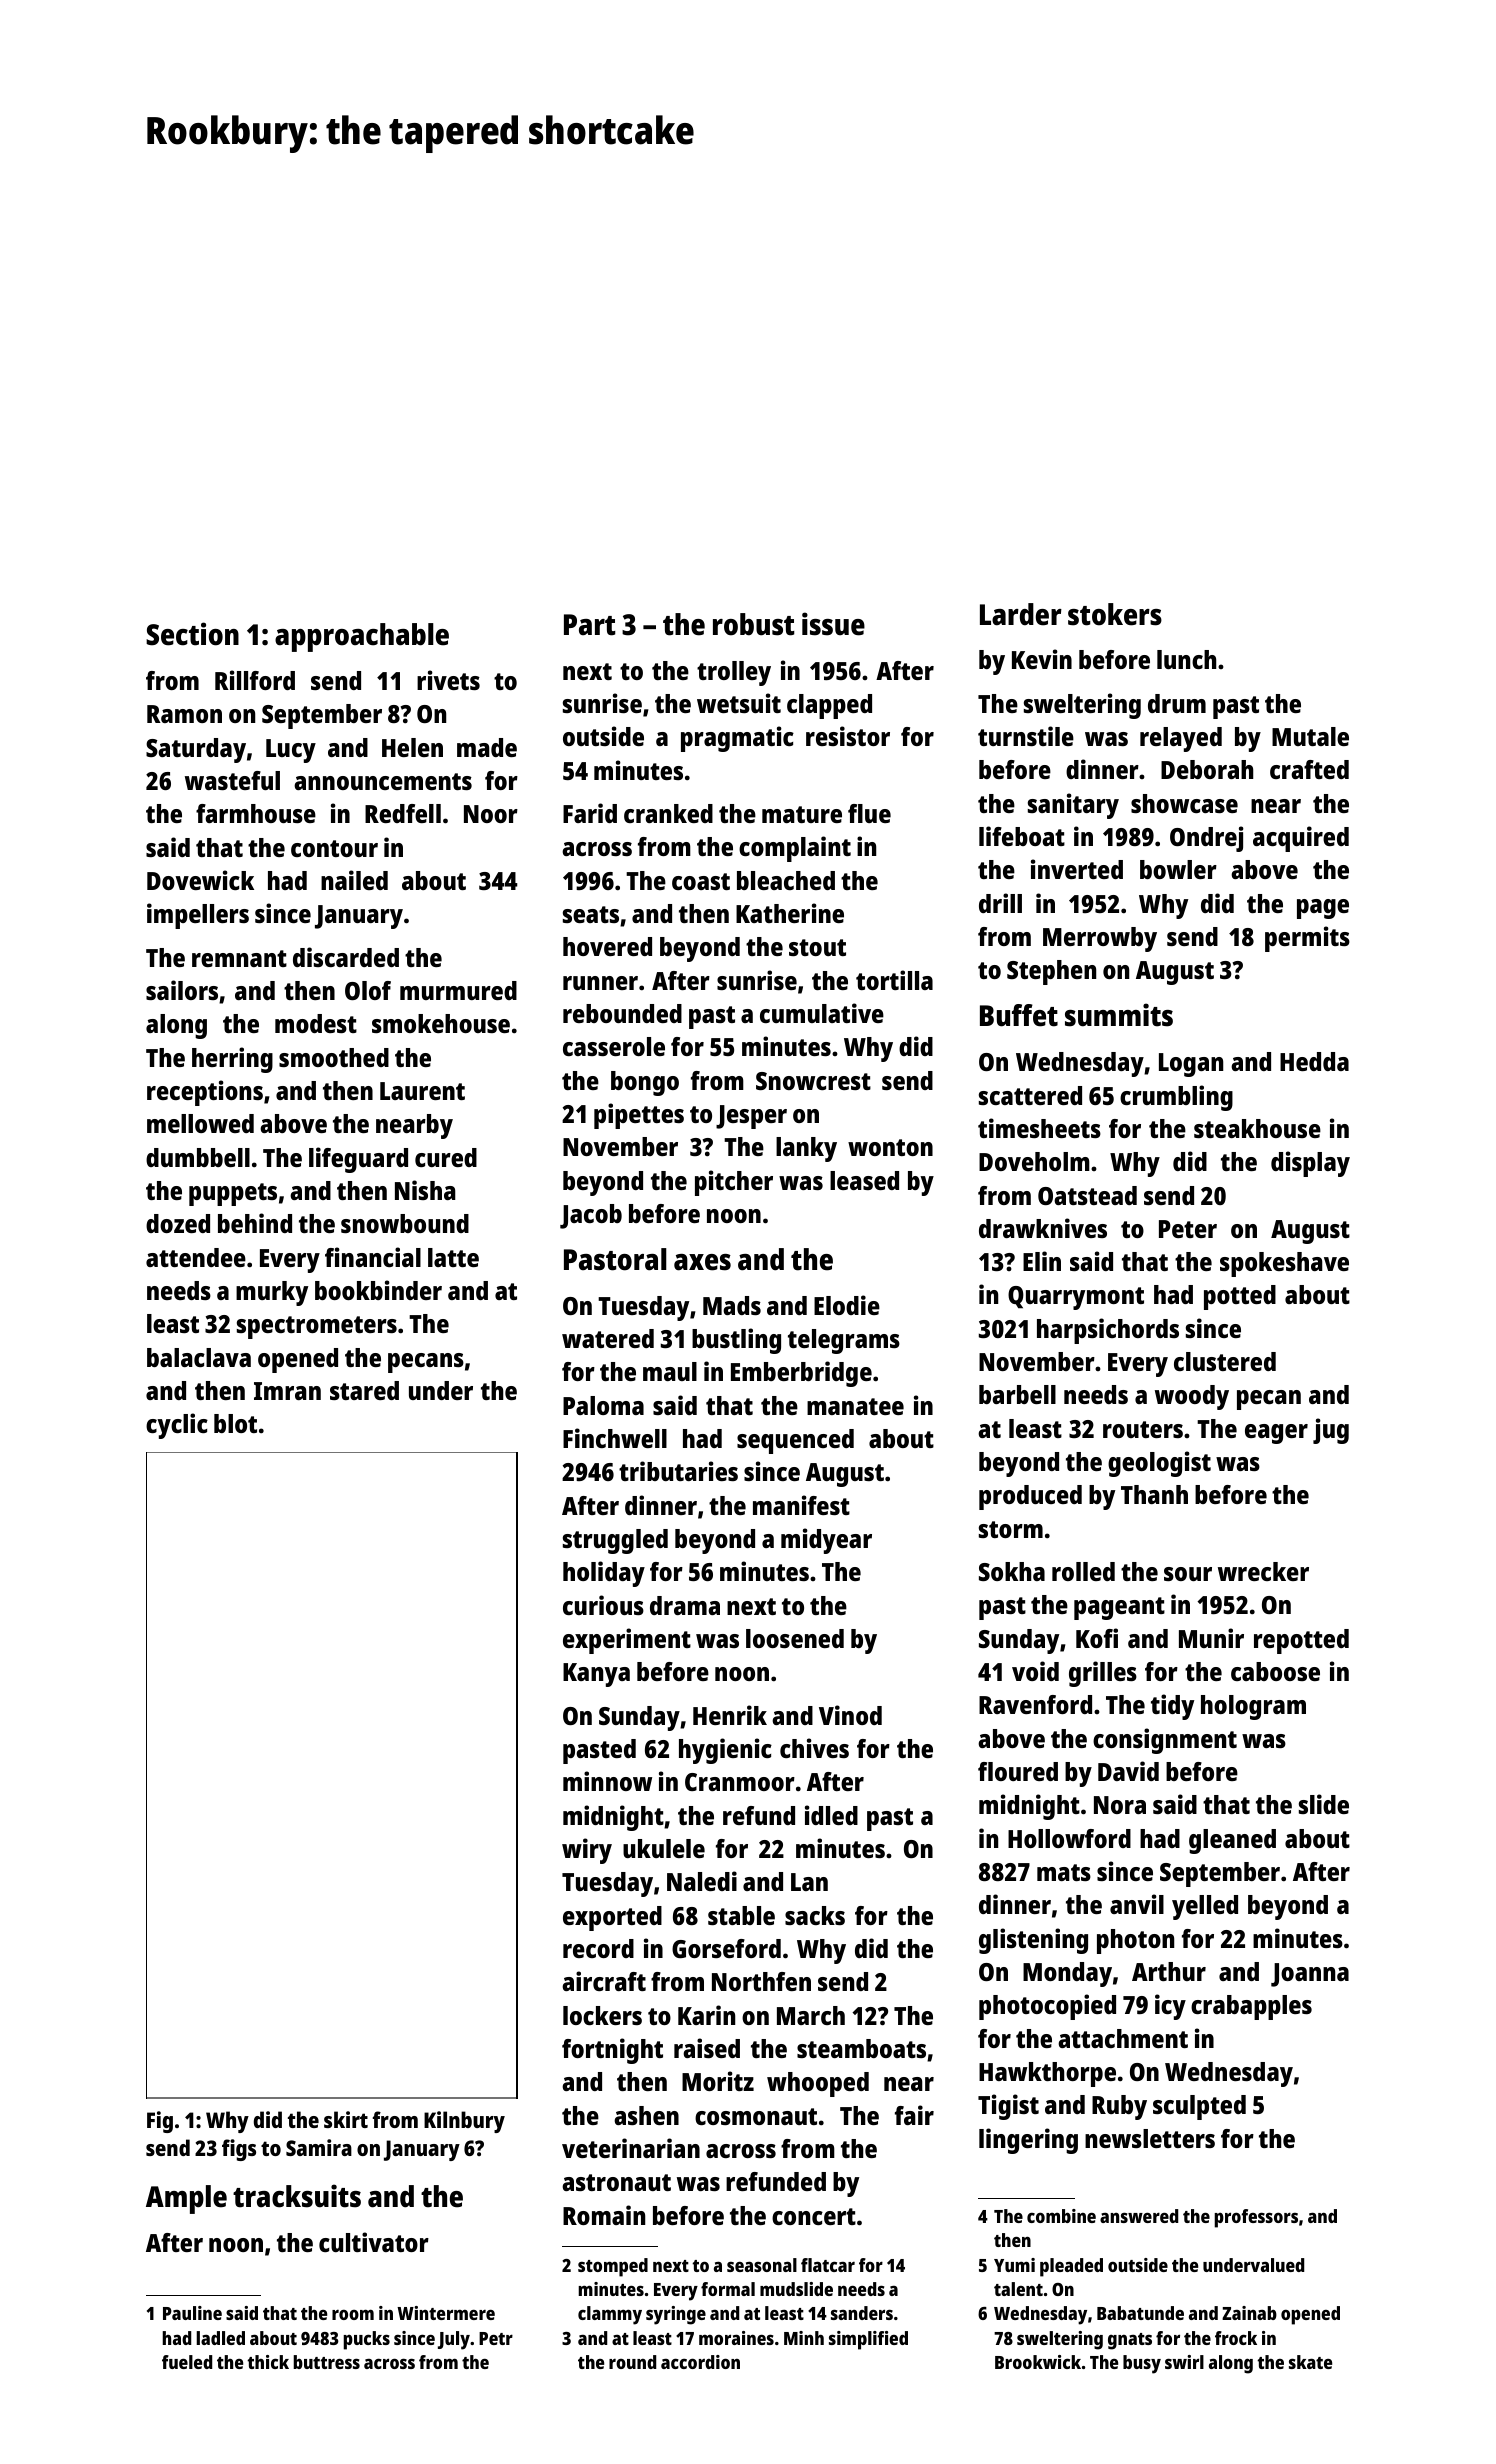  What do you see at coordinates (1030, 1095) in the screenshot?
I see `scattered` at bounding box center [1030, 1095].
